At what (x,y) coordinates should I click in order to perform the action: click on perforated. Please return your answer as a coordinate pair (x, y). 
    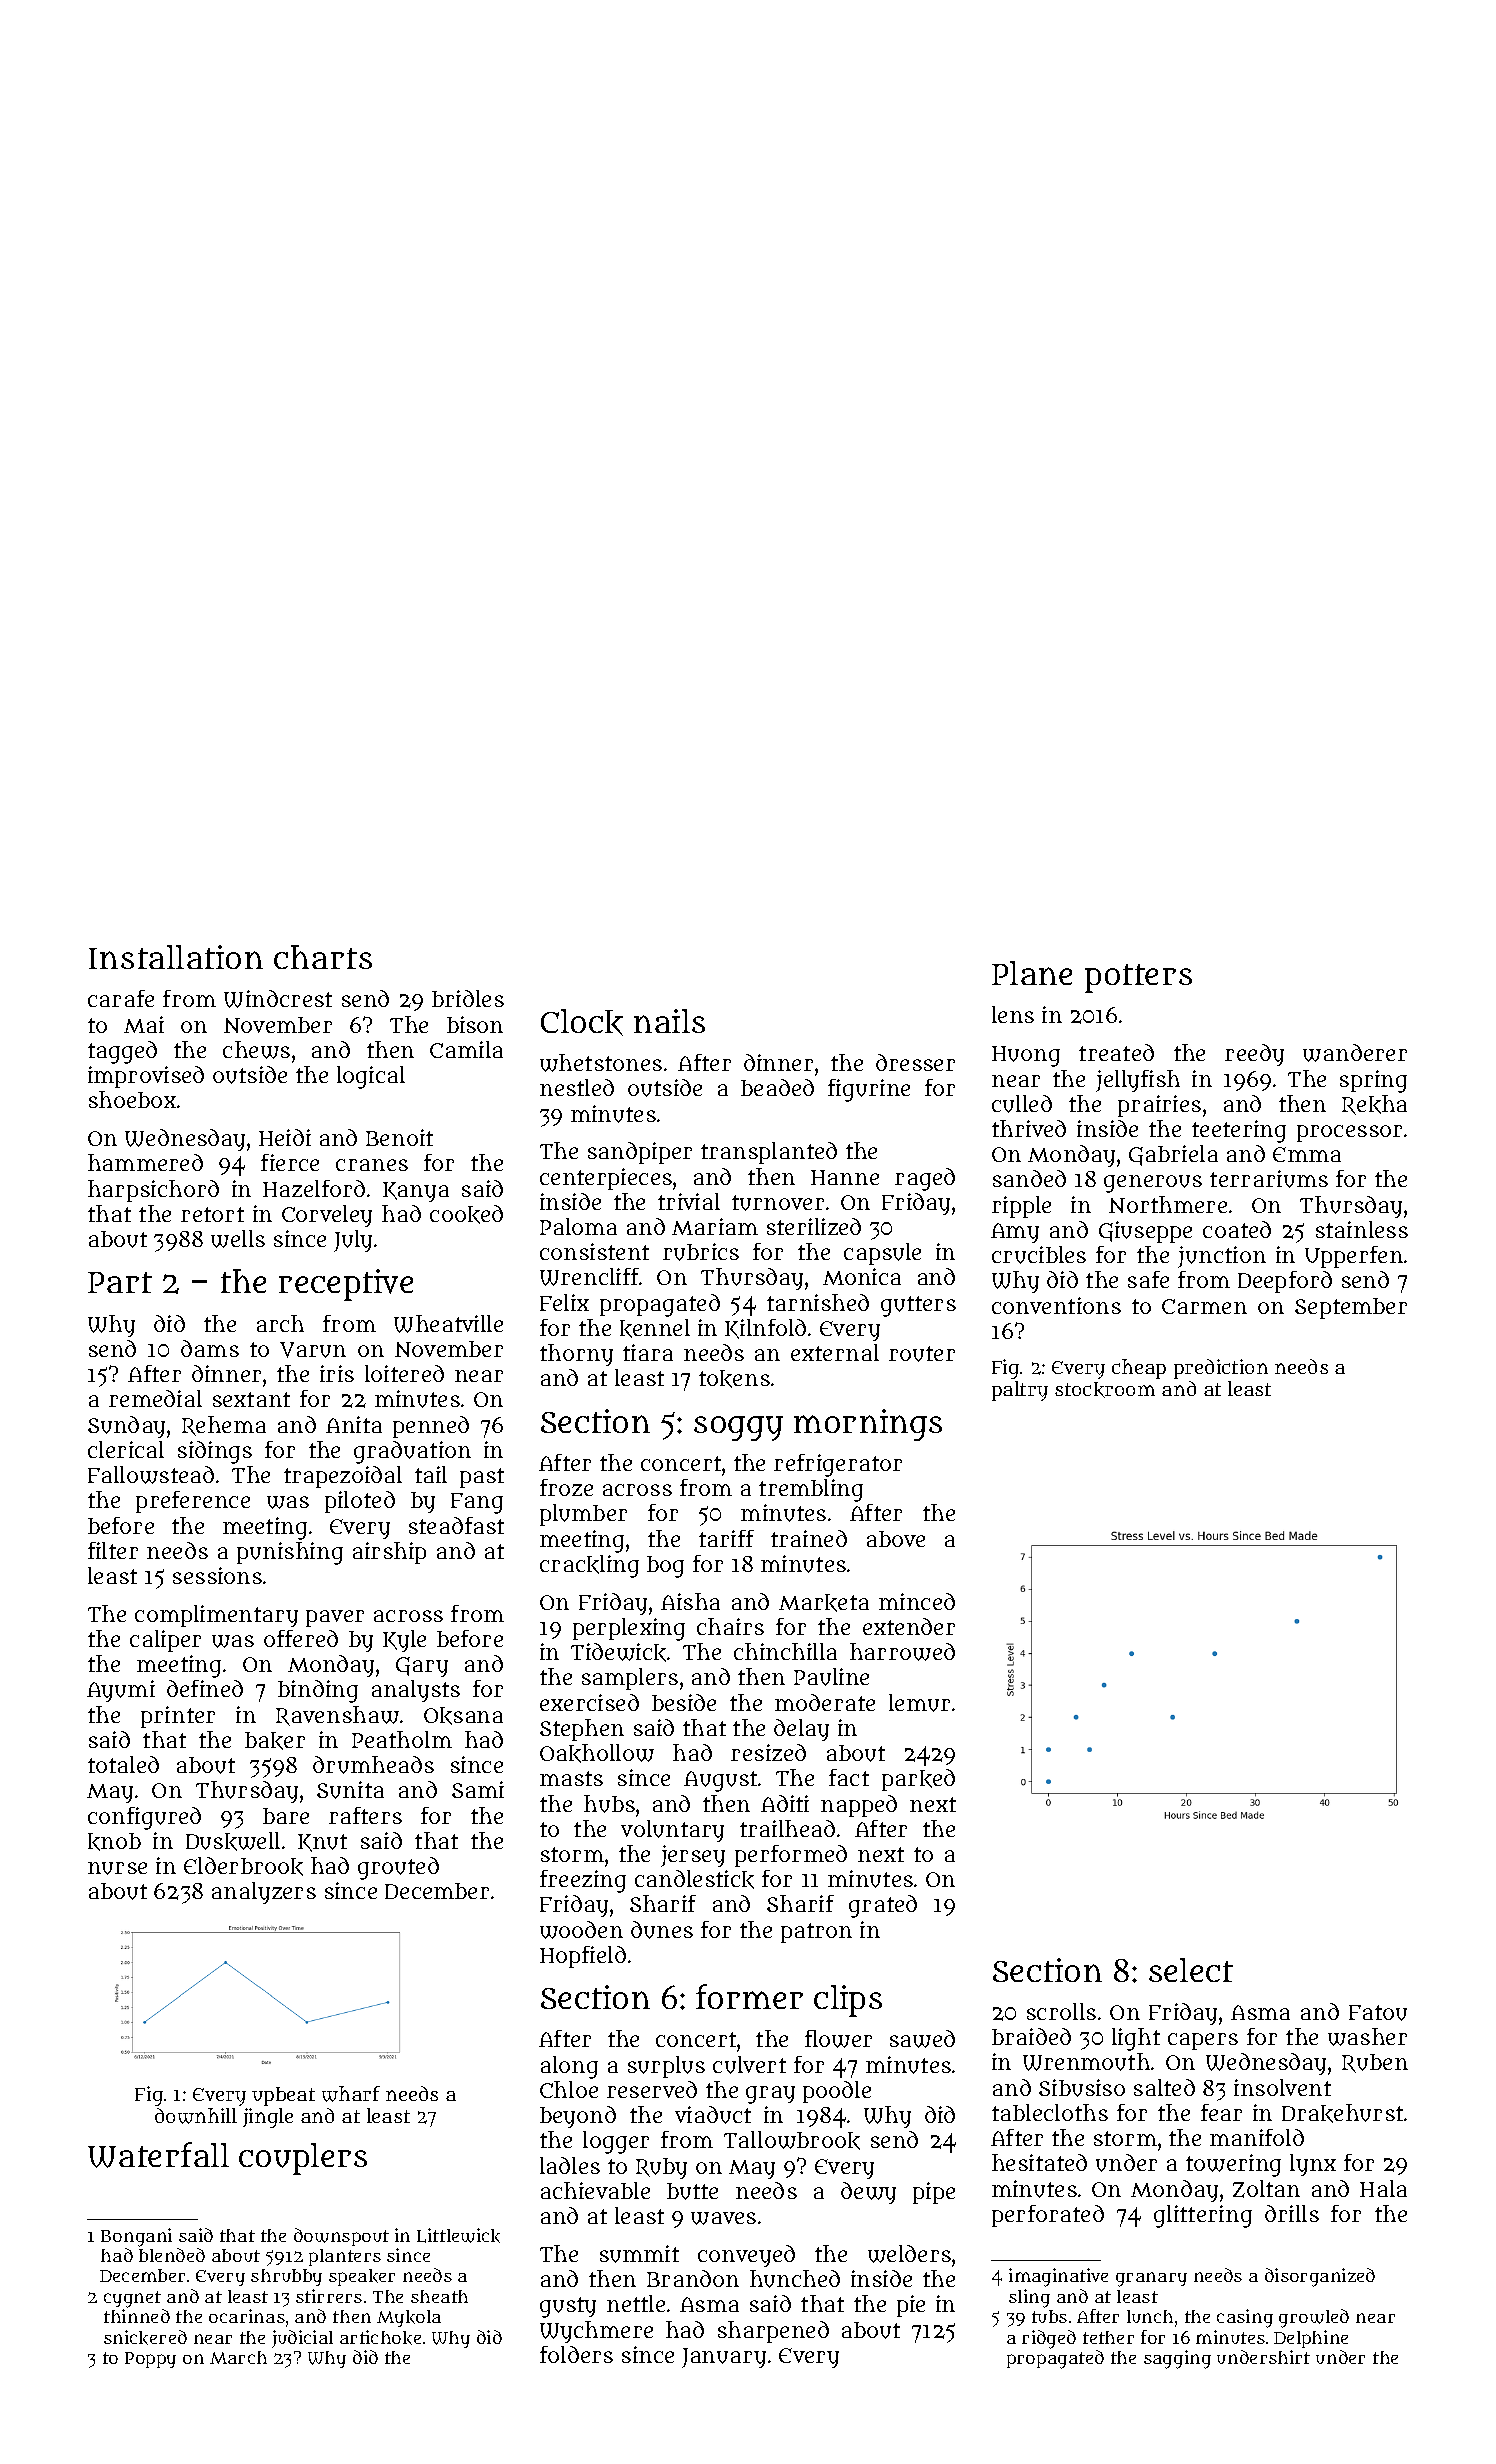
    Looking at the image, I should click on (1048, 2216).
